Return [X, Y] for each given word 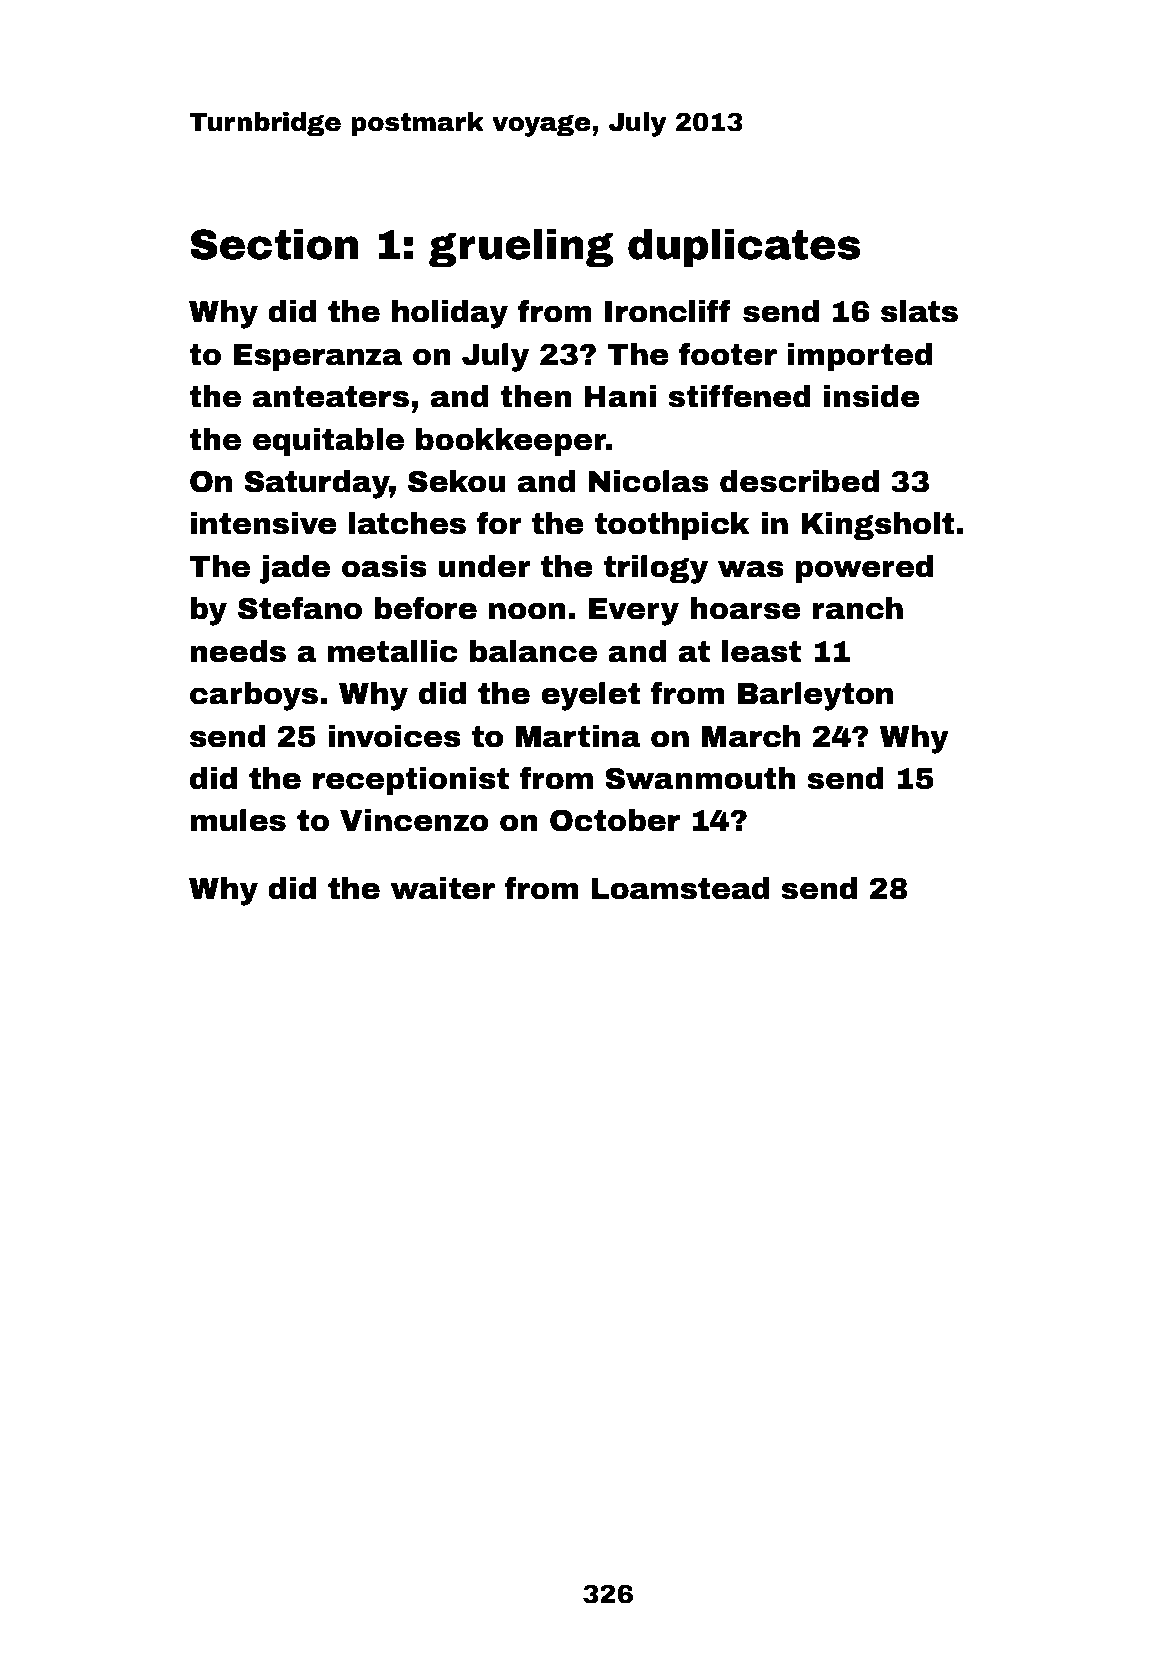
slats [919, 311]
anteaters [331, 397]
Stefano [300, 608]
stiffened [739, 396]
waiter [443, 888]
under [484, 566]
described [799, 481]
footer [728, 354]
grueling [521, 248]
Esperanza [318, 357]
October [615, 820]
